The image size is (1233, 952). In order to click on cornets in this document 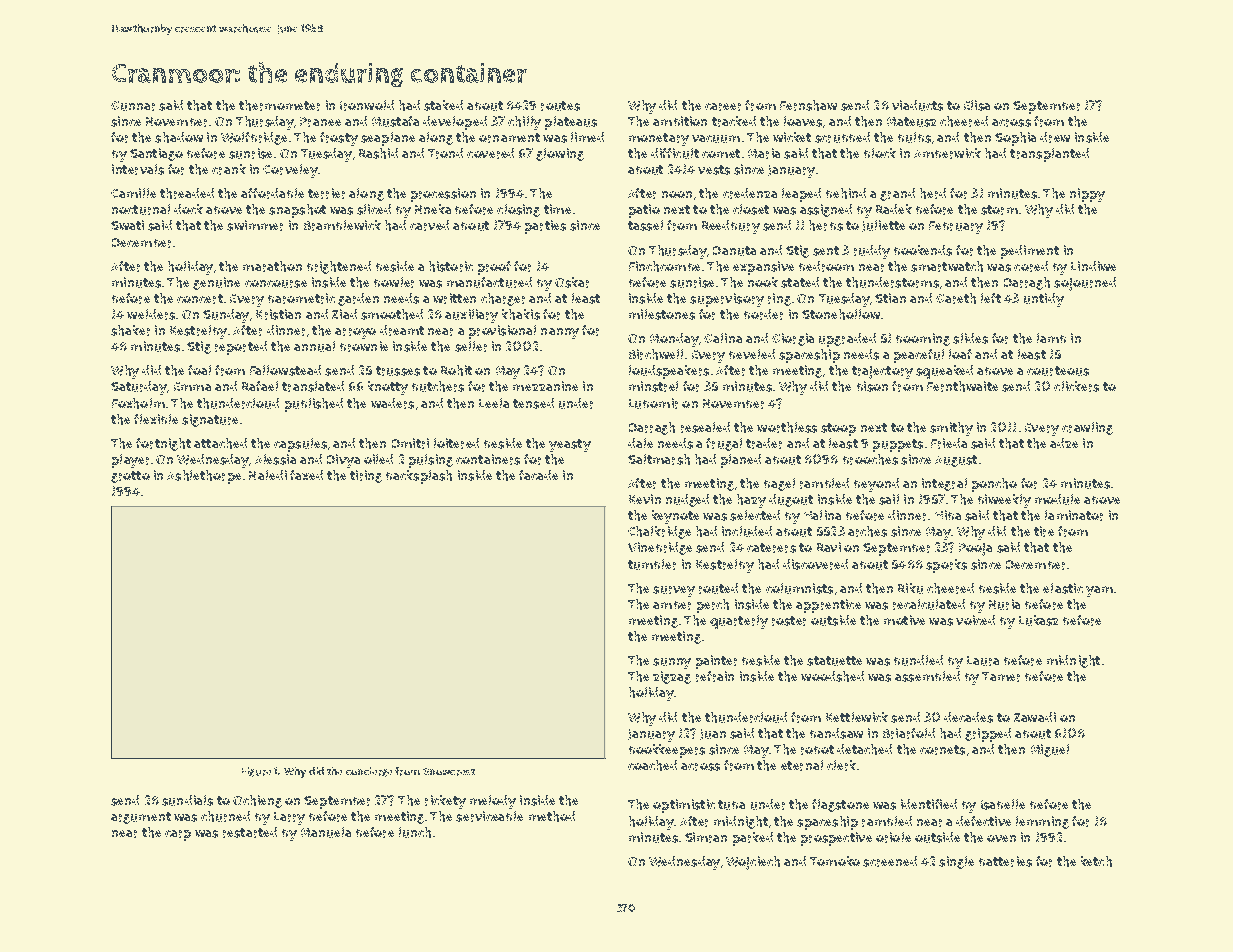, I will do `click(942, 750)`.
